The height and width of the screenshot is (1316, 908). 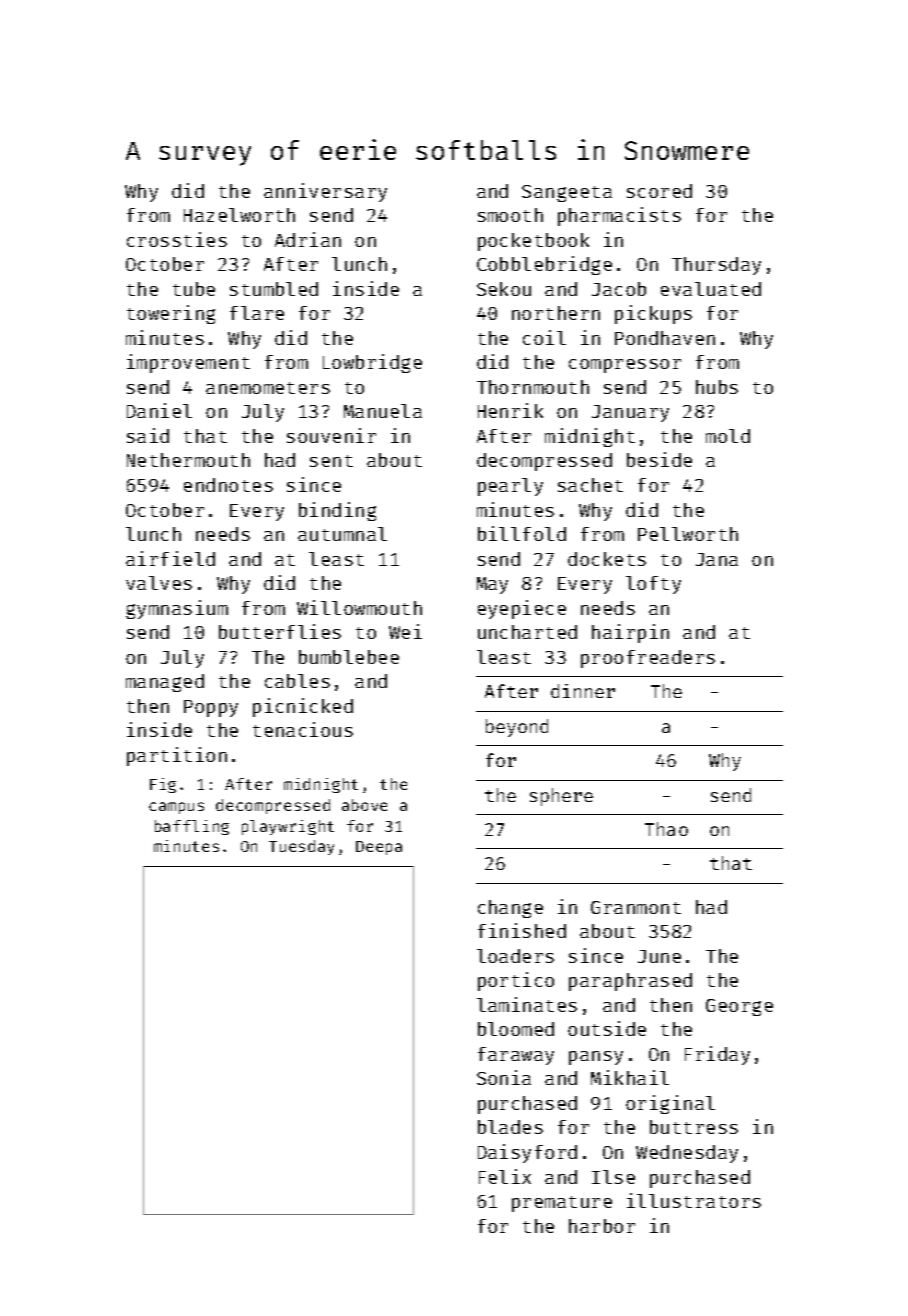 What do you see at coordinates (301, 847) in the screenshot?
I see `Tuesday` at bounding box center [301, 847].
